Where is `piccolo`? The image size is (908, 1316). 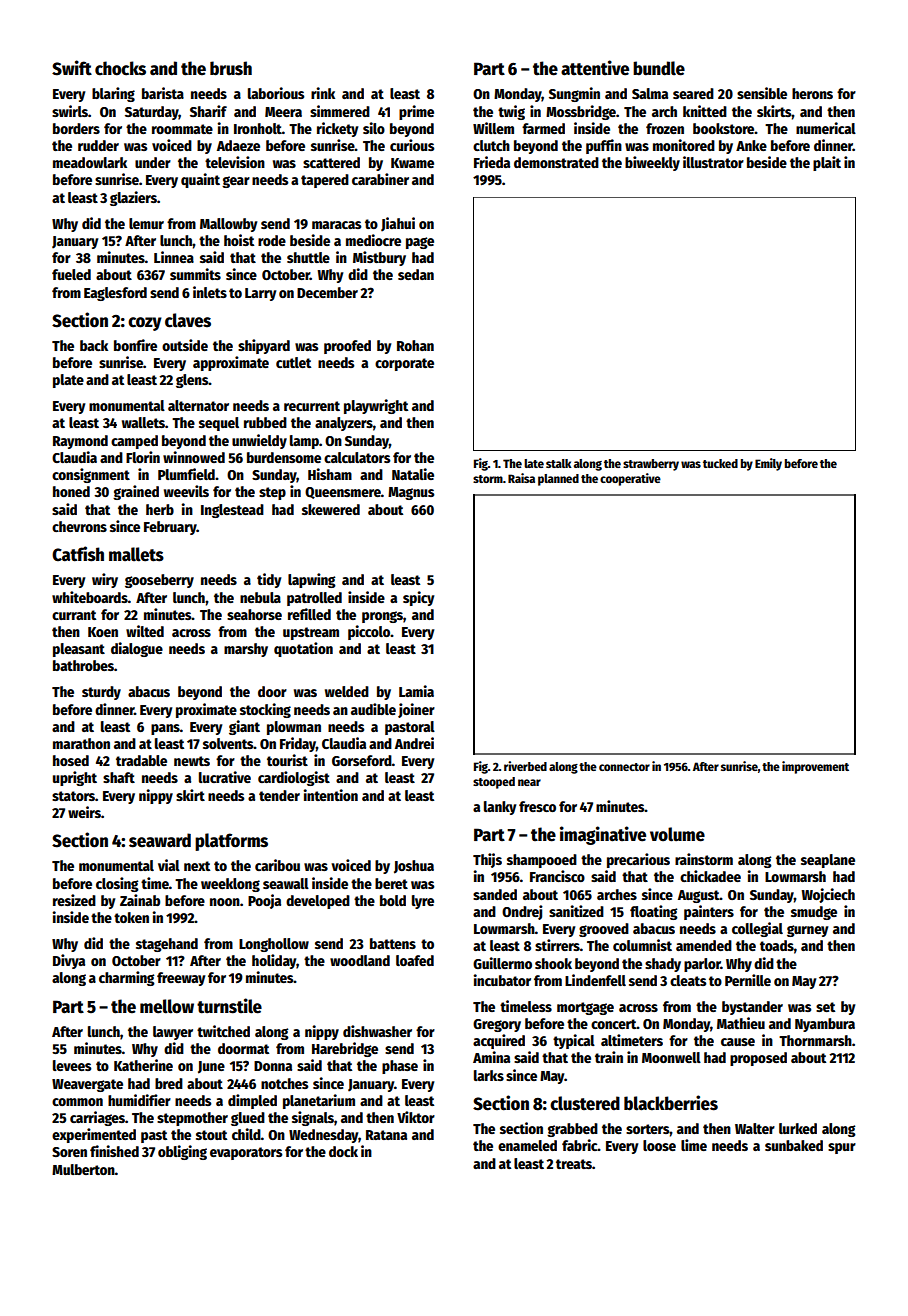 piccolo is located at coordinates (369, 632).
